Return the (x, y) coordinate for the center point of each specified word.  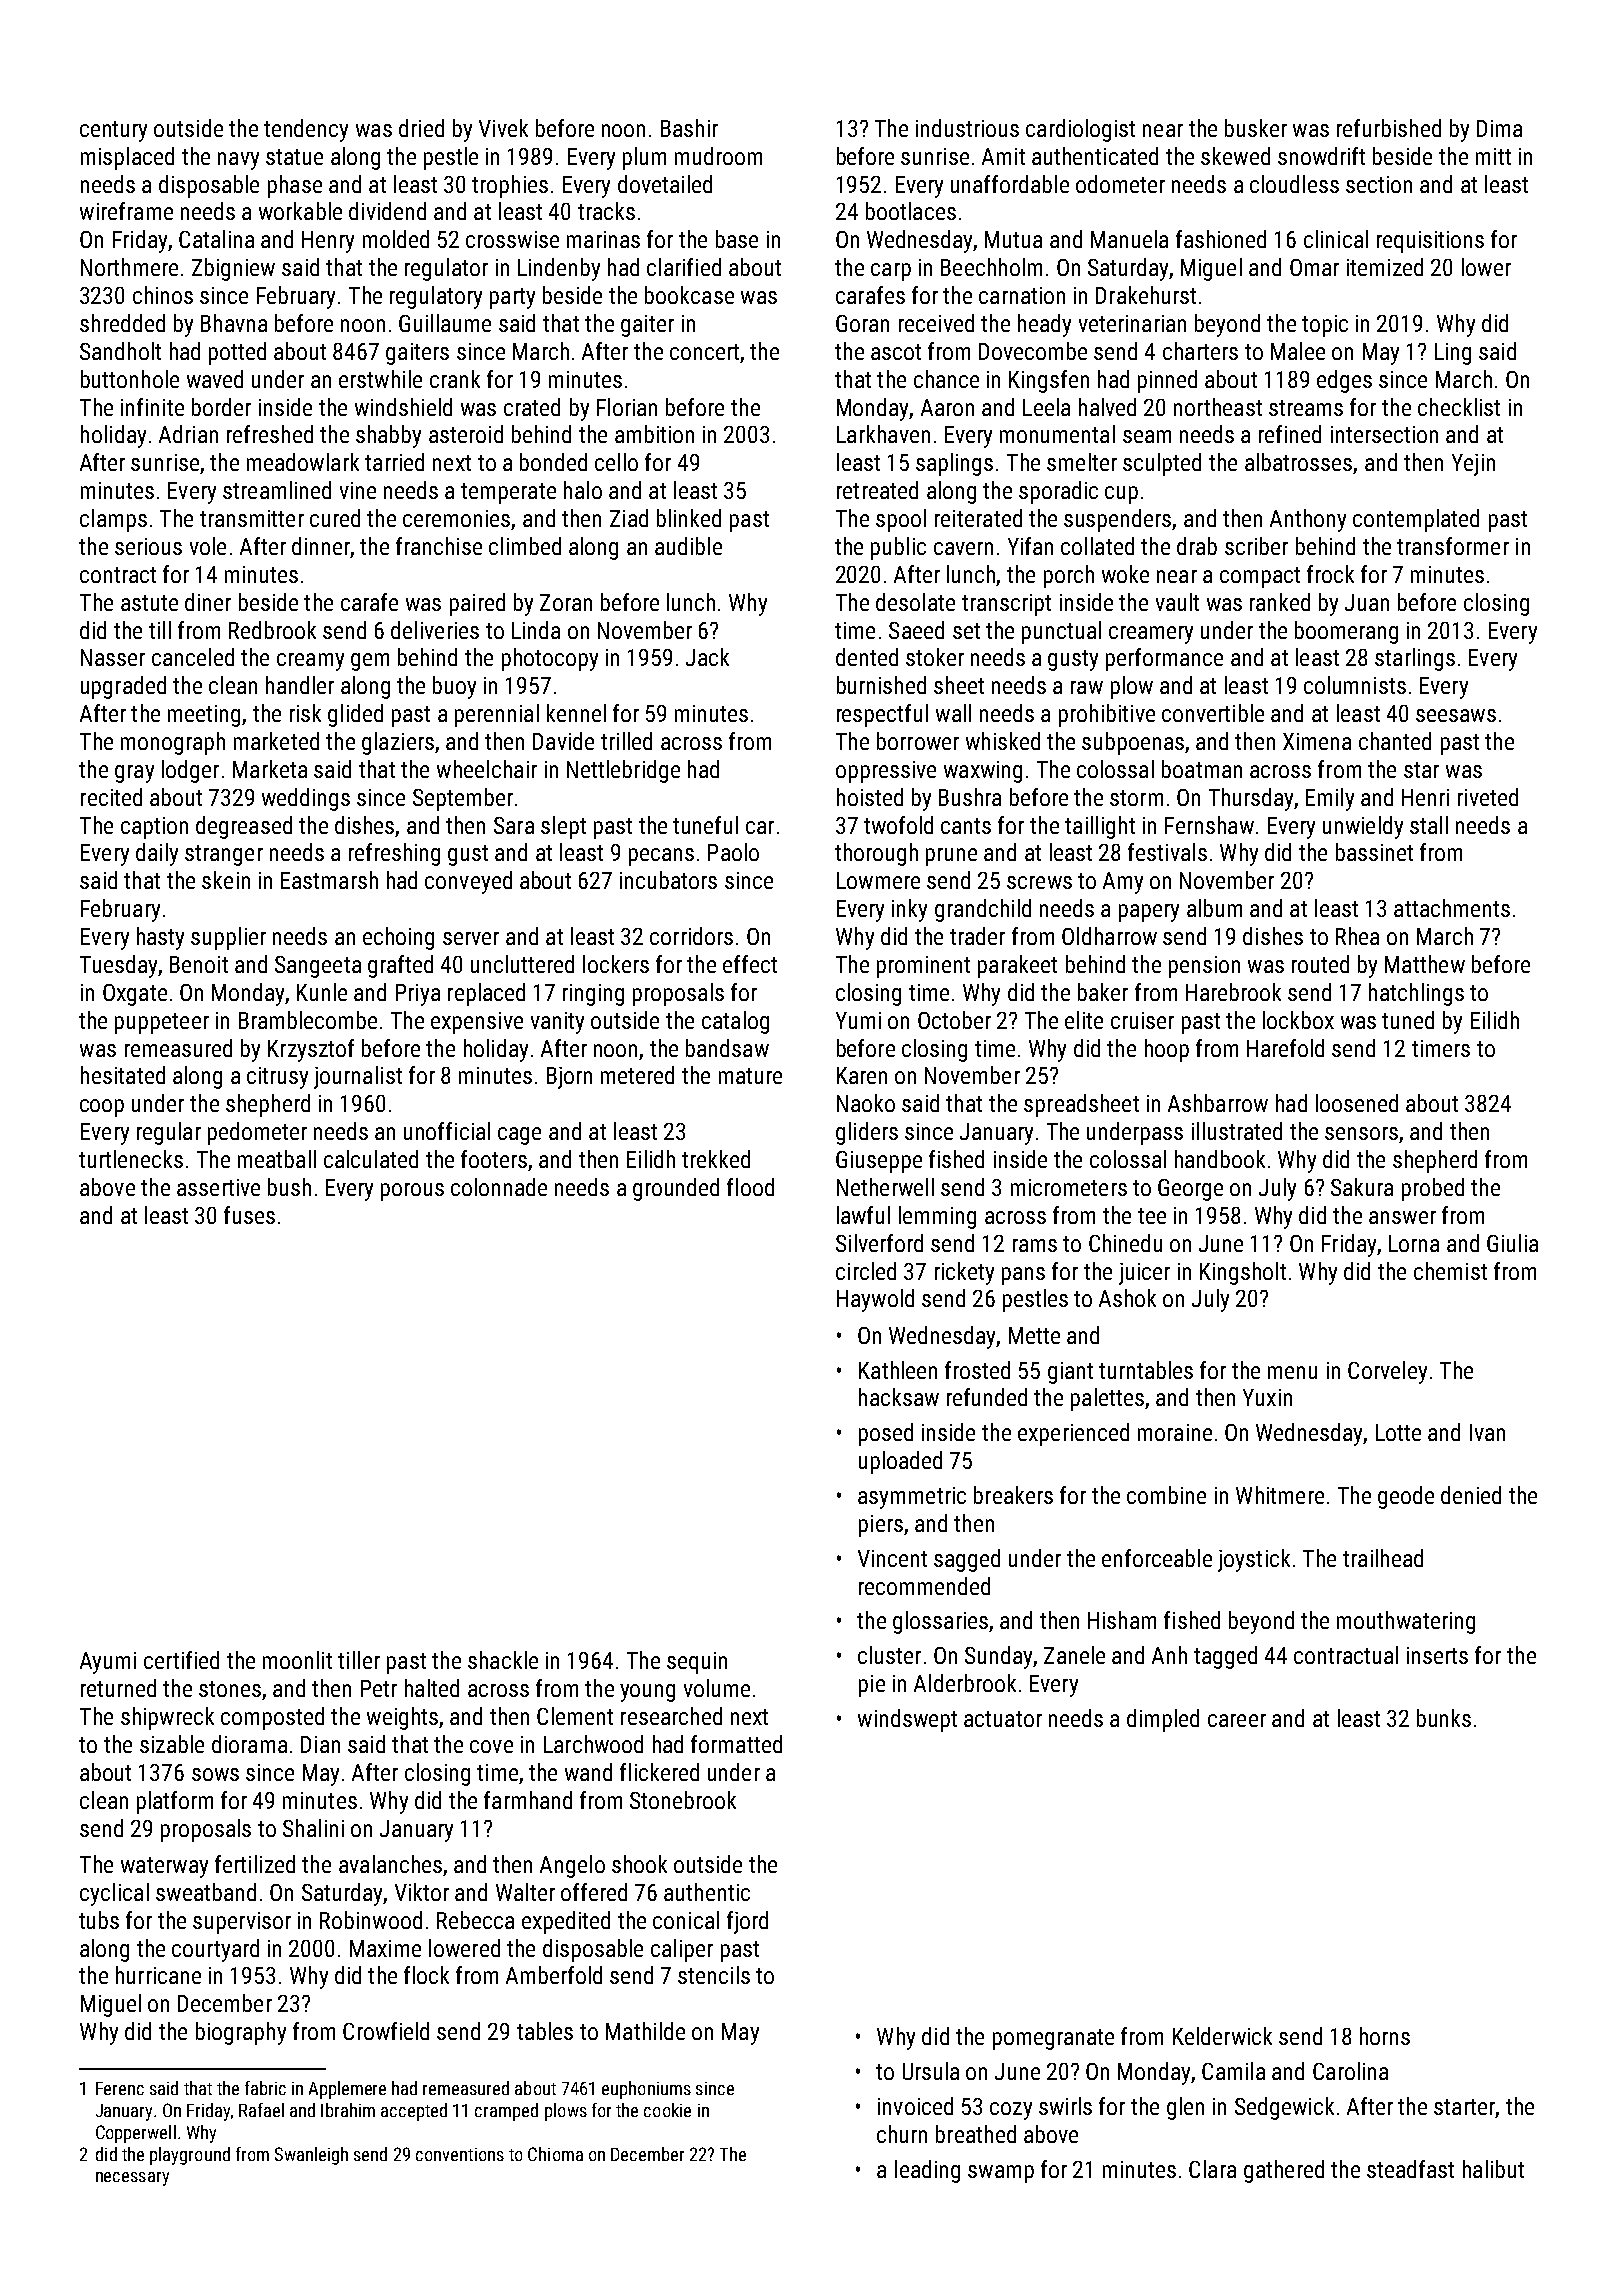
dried (421, 128)
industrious (967, 128)
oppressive (886, 772)
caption (154, 828)
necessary (132, 2179)
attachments (1452, 908)
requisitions (1430, 242)
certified (181, 1660)
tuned (1408, 1020)
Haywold (875, 1300)
